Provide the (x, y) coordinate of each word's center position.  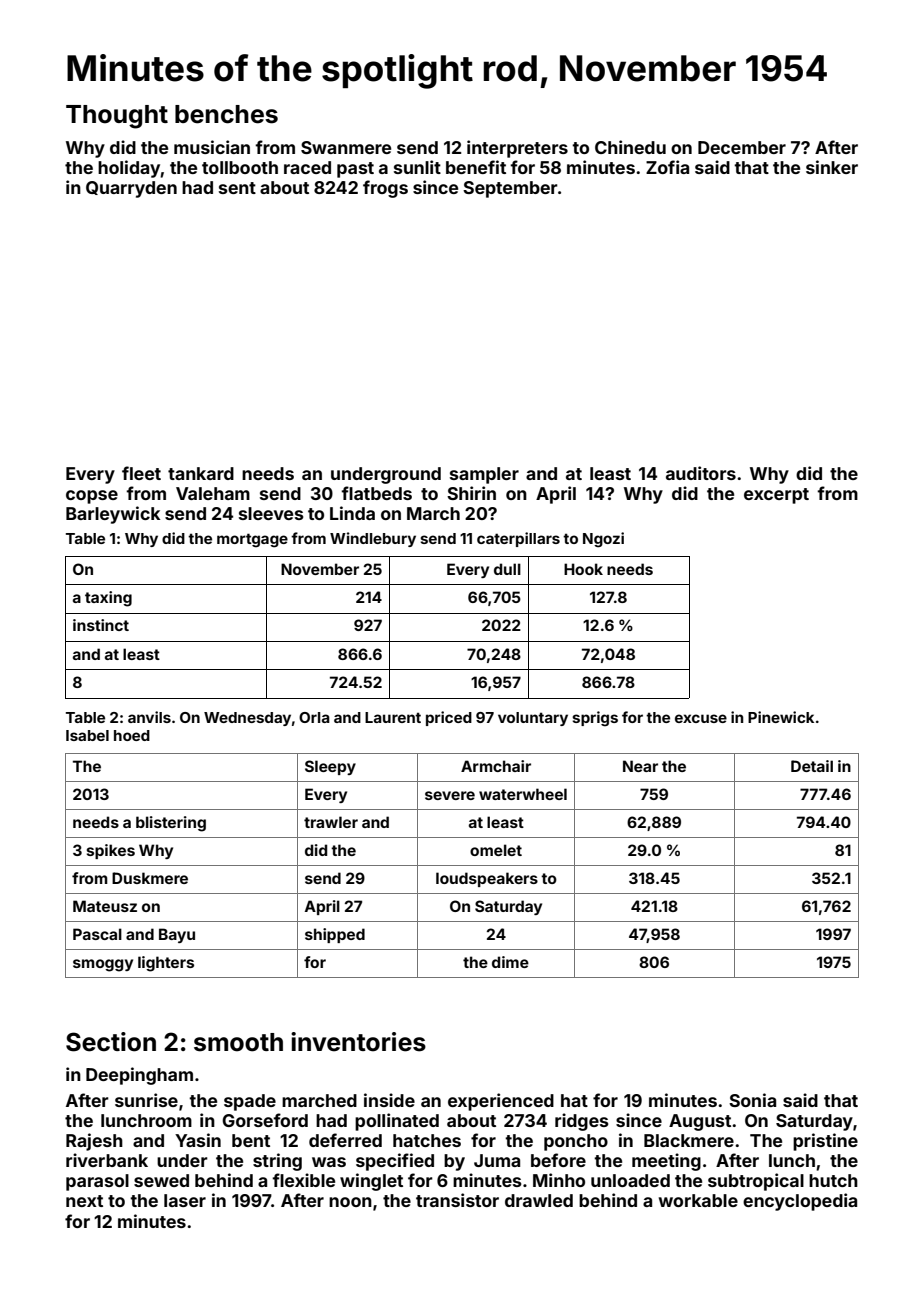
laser (185, 1200)
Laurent (393, 717)
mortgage (252, 540)
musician (212, 147)
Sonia (752, 1100)
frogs (385, 189)
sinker (832, 167)
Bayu (177, 935)
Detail (812, 766)
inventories (358, 1042)
